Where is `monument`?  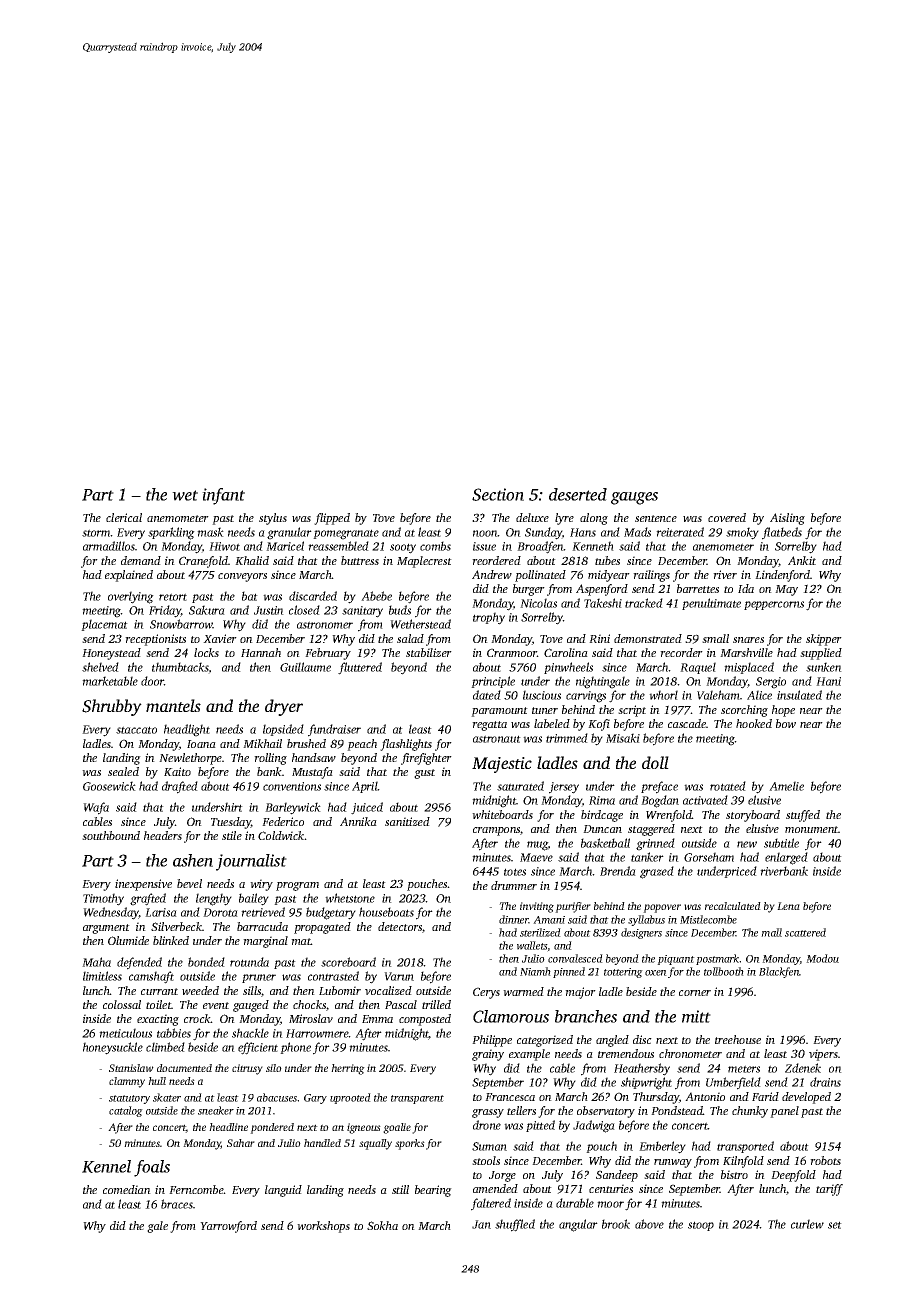 monument is located at coordinates (811, 829).
